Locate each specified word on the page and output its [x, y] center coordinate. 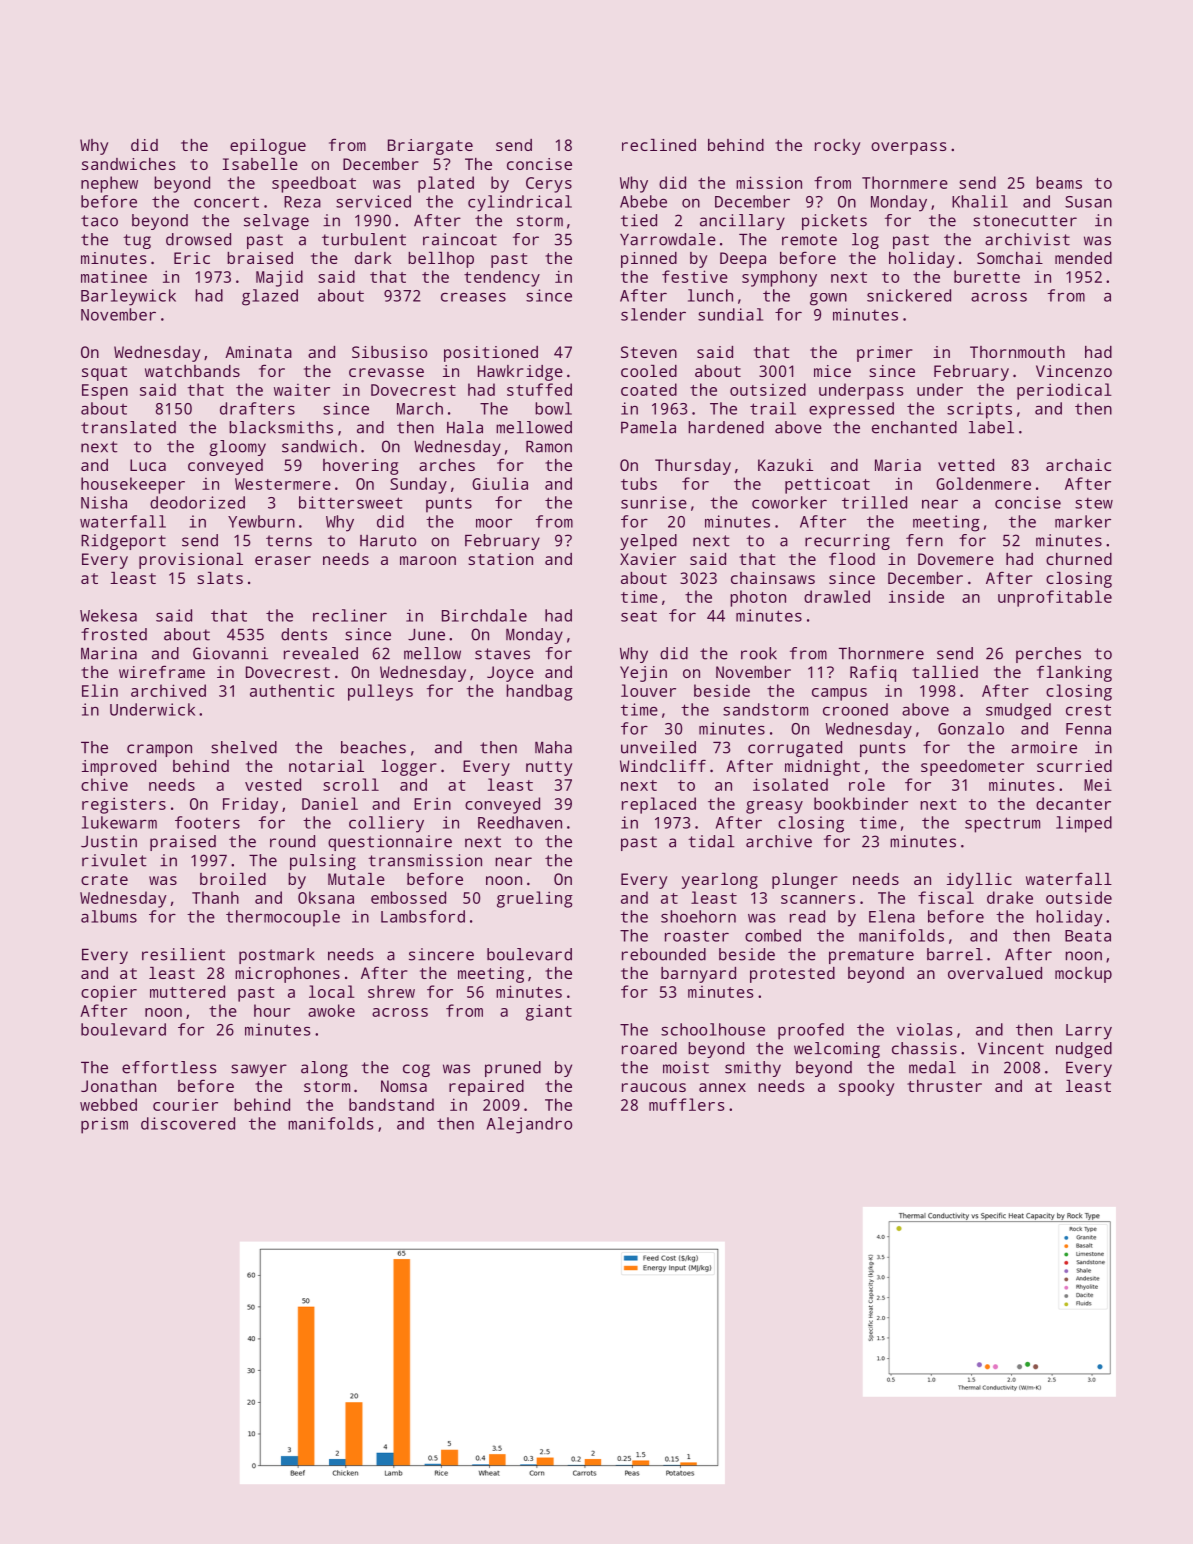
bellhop [441, 260]
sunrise [654, 502]
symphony [779, 278]
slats [220, 578]
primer [885, 354]
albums [109, 916]
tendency [502, 278]
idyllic [979, 881]
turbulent [364, 239]
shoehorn [698, 916]
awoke [331, 1010]
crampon [159, 750]
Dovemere [956, 559]
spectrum [1002, 825]
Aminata [258, 352]
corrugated [795, 749]
